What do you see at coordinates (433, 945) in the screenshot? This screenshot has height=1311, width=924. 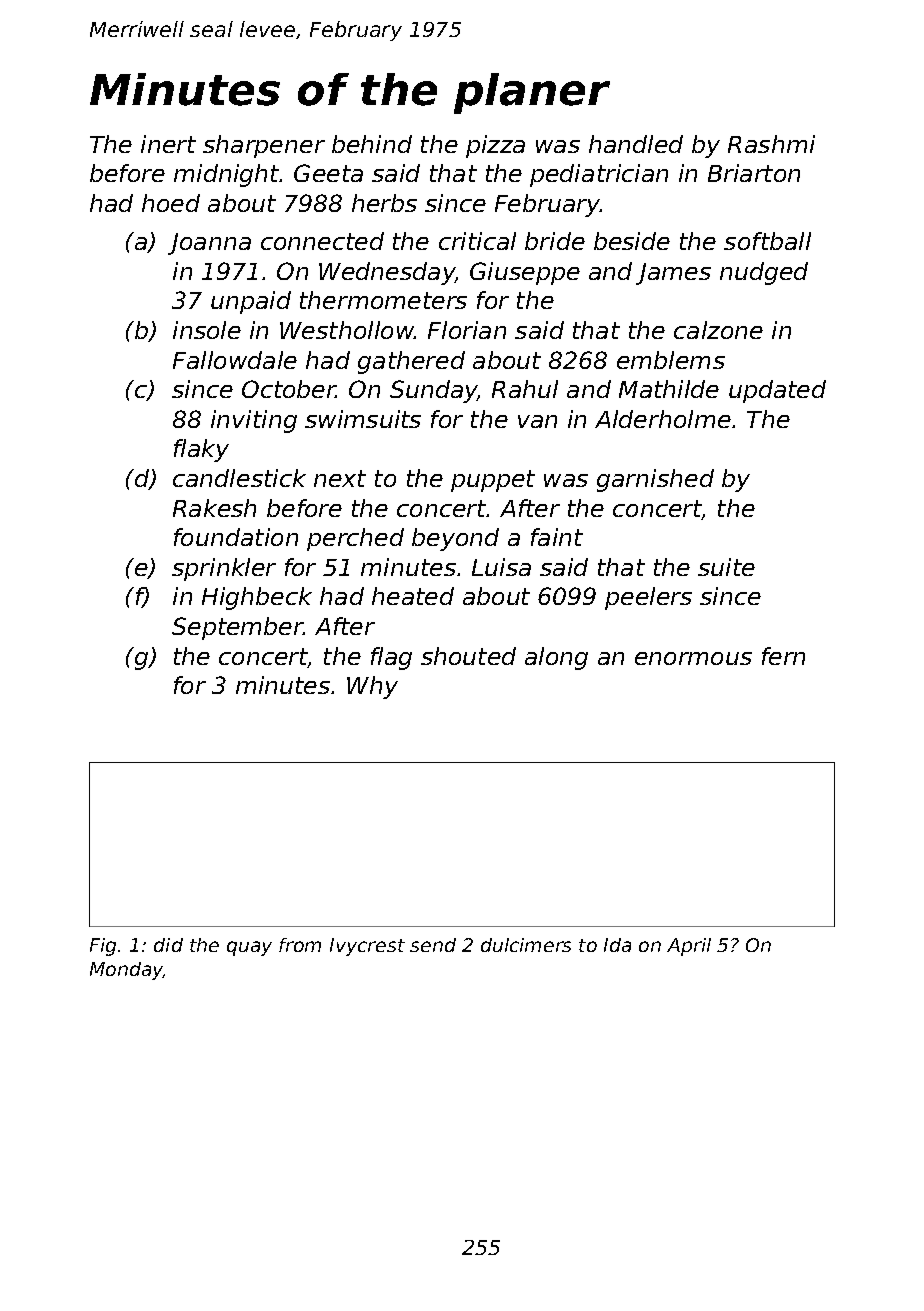 I see `send` at bounding box center [433, 945].
